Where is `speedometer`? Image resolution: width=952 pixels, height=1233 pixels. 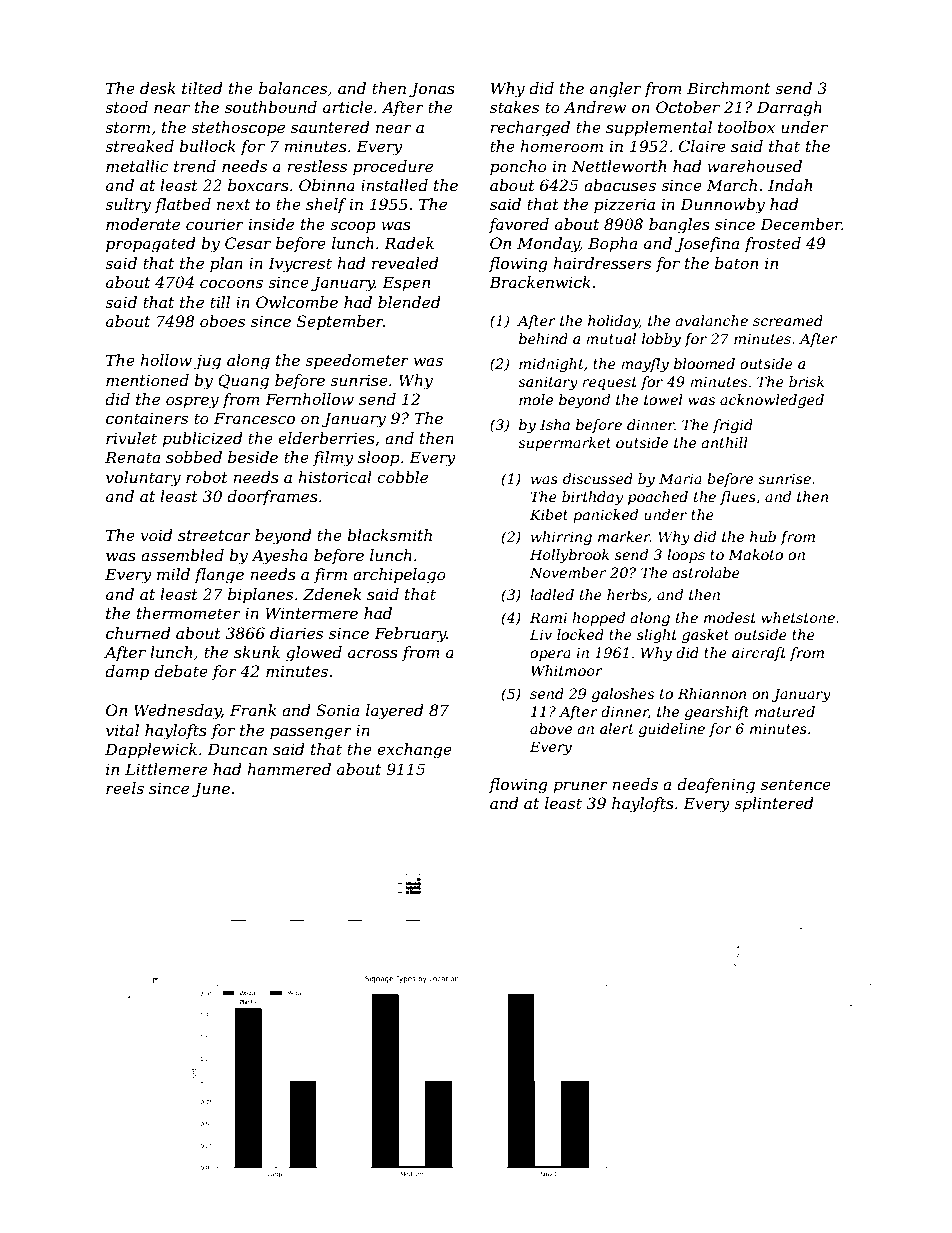
speedometer is located at coordinates (357, 361).
